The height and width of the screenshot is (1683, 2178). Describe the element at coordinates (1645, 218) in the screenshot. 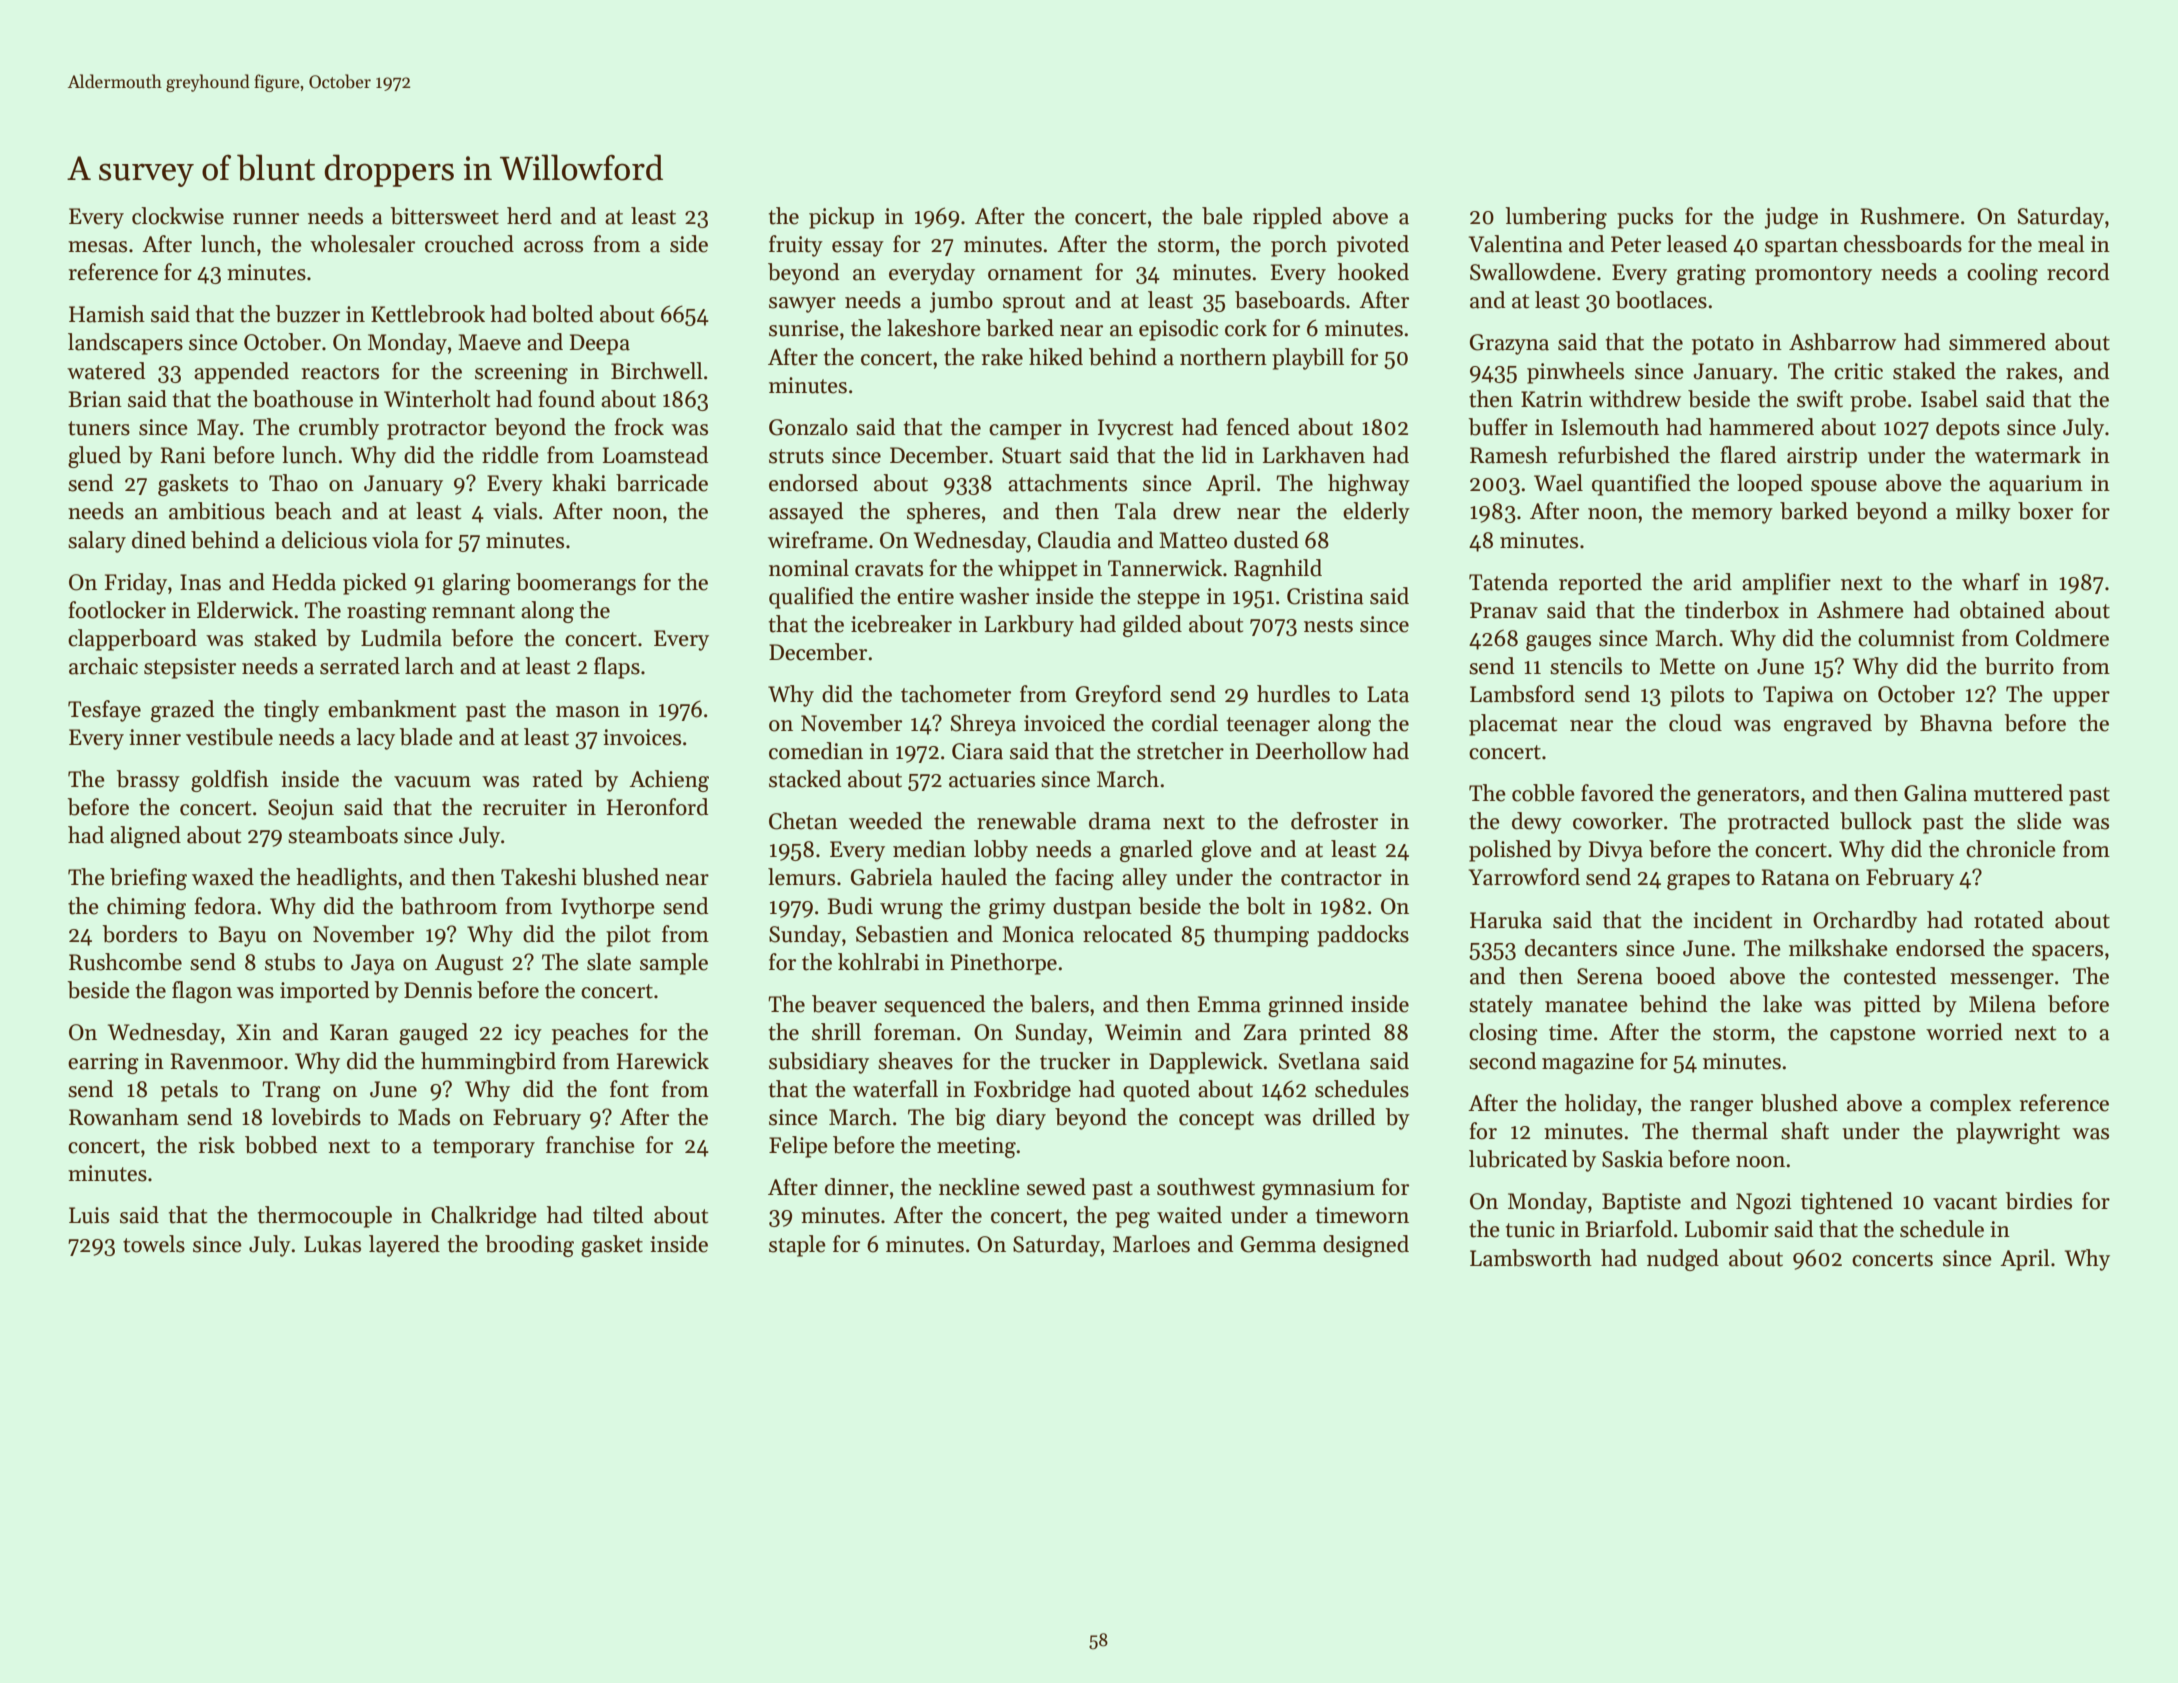

I see `pucks` at that location.
